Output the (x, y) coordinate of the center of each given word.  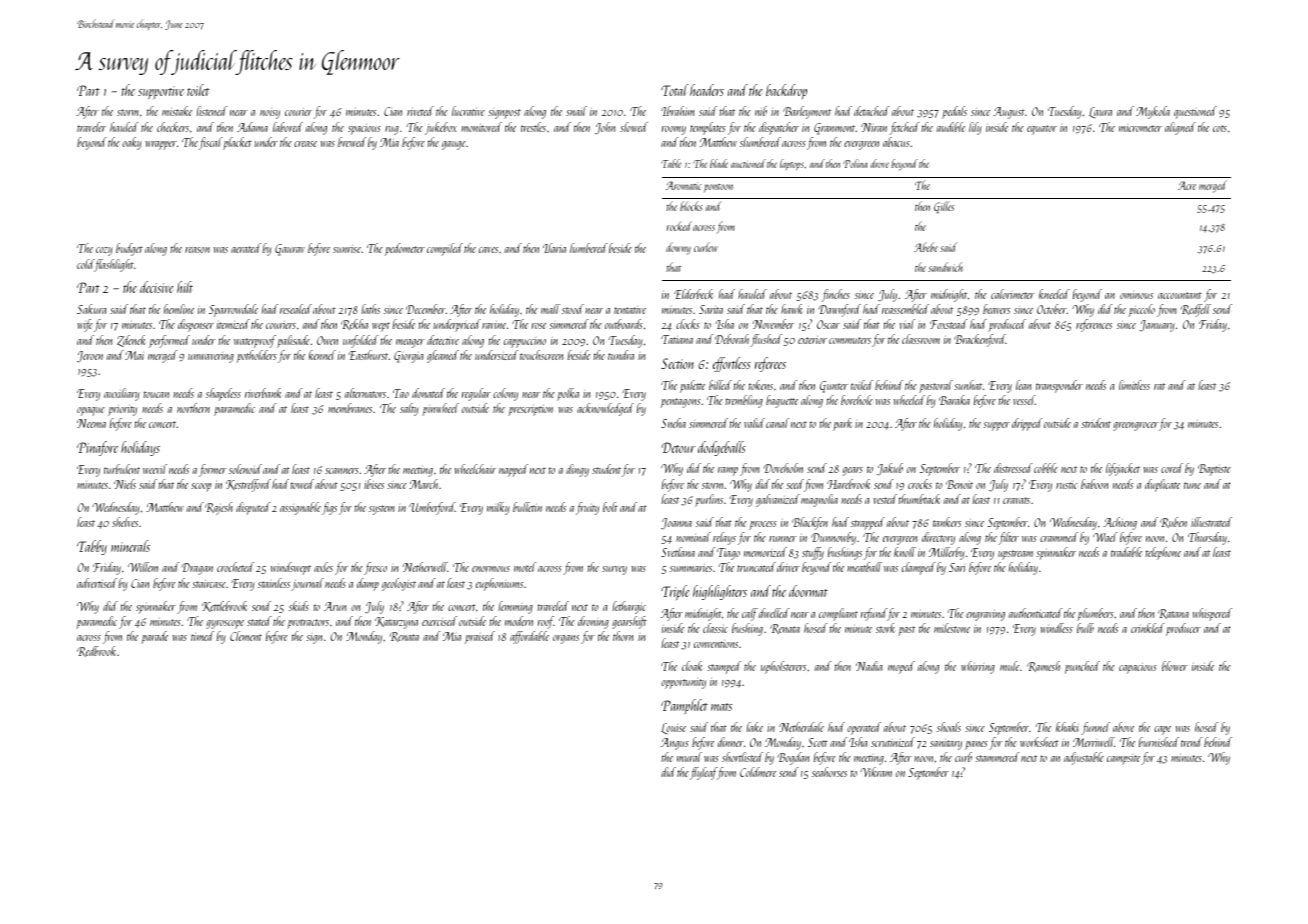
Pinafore (97, 448)
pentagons (681, 403)
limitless (1134, 385)
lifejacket (1123, 469)
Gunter (834, 387)
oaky (132, 143)
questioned (1195, 112)
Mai (134, 355)
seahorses (829, 772)
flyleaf (703, 773)
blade (719, 163)
